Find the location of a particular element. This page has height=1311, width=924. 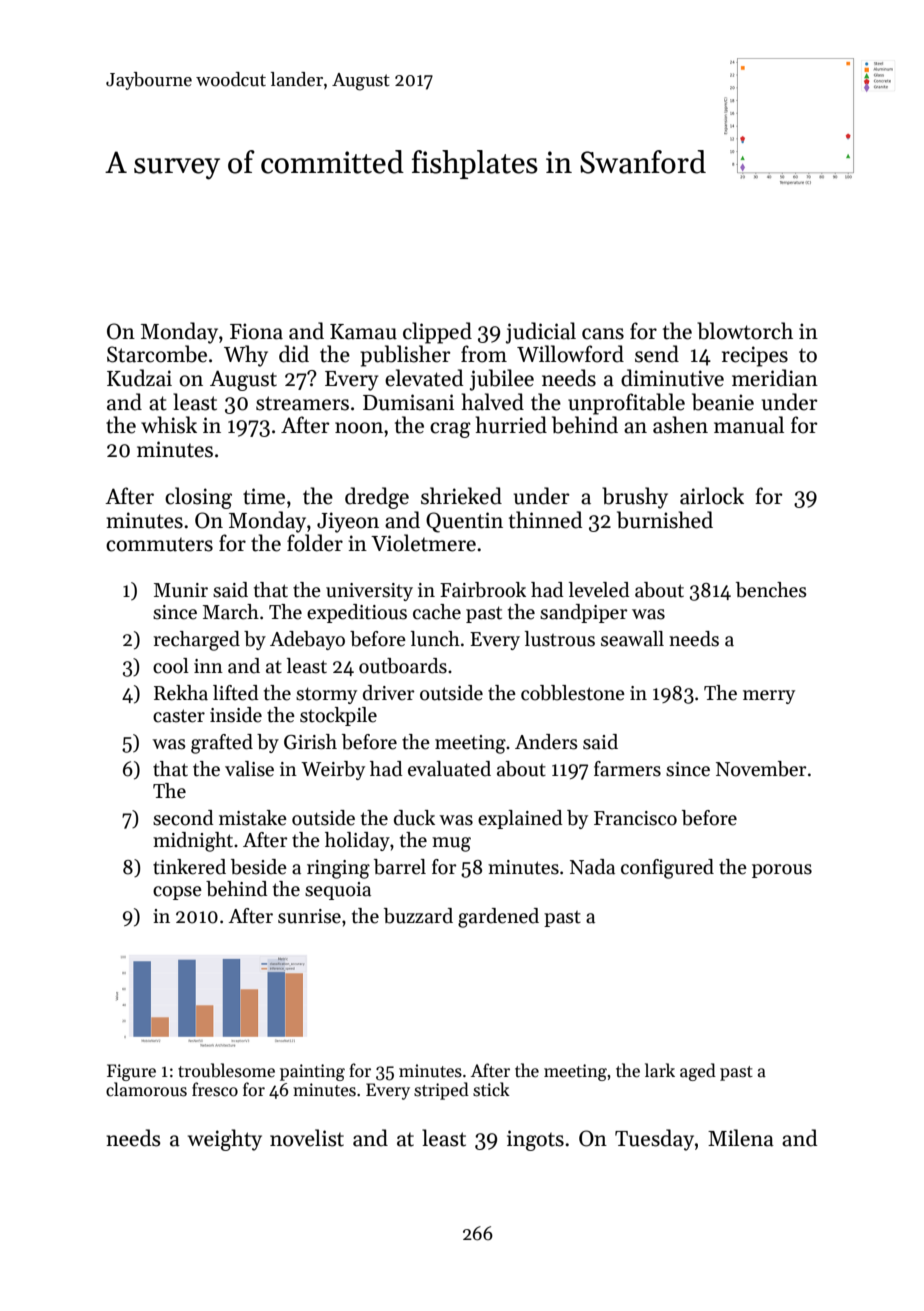

Violetmere is located at coordinates (423, 543).
